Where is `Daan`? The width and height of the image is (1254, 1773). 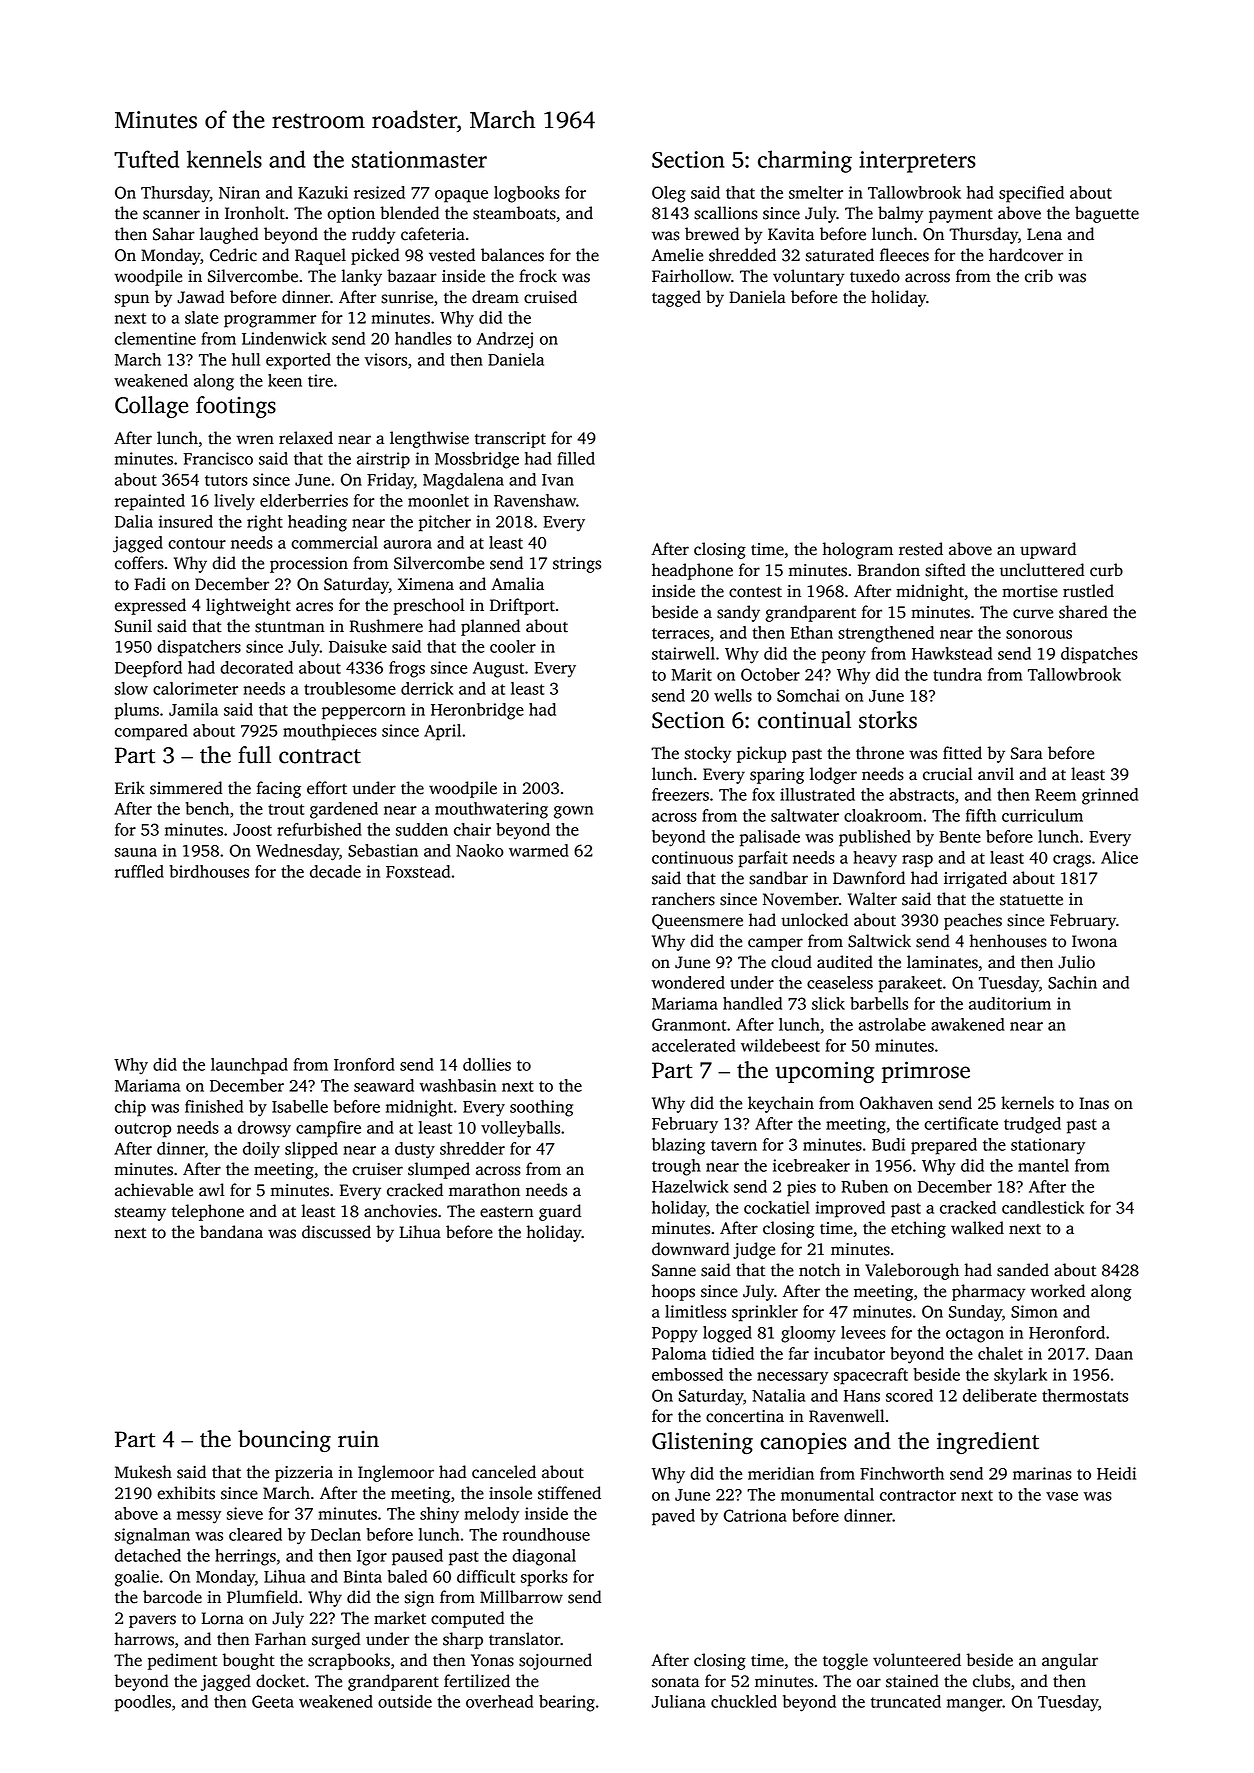
Daan is located at coordinates (1114, 1354).
